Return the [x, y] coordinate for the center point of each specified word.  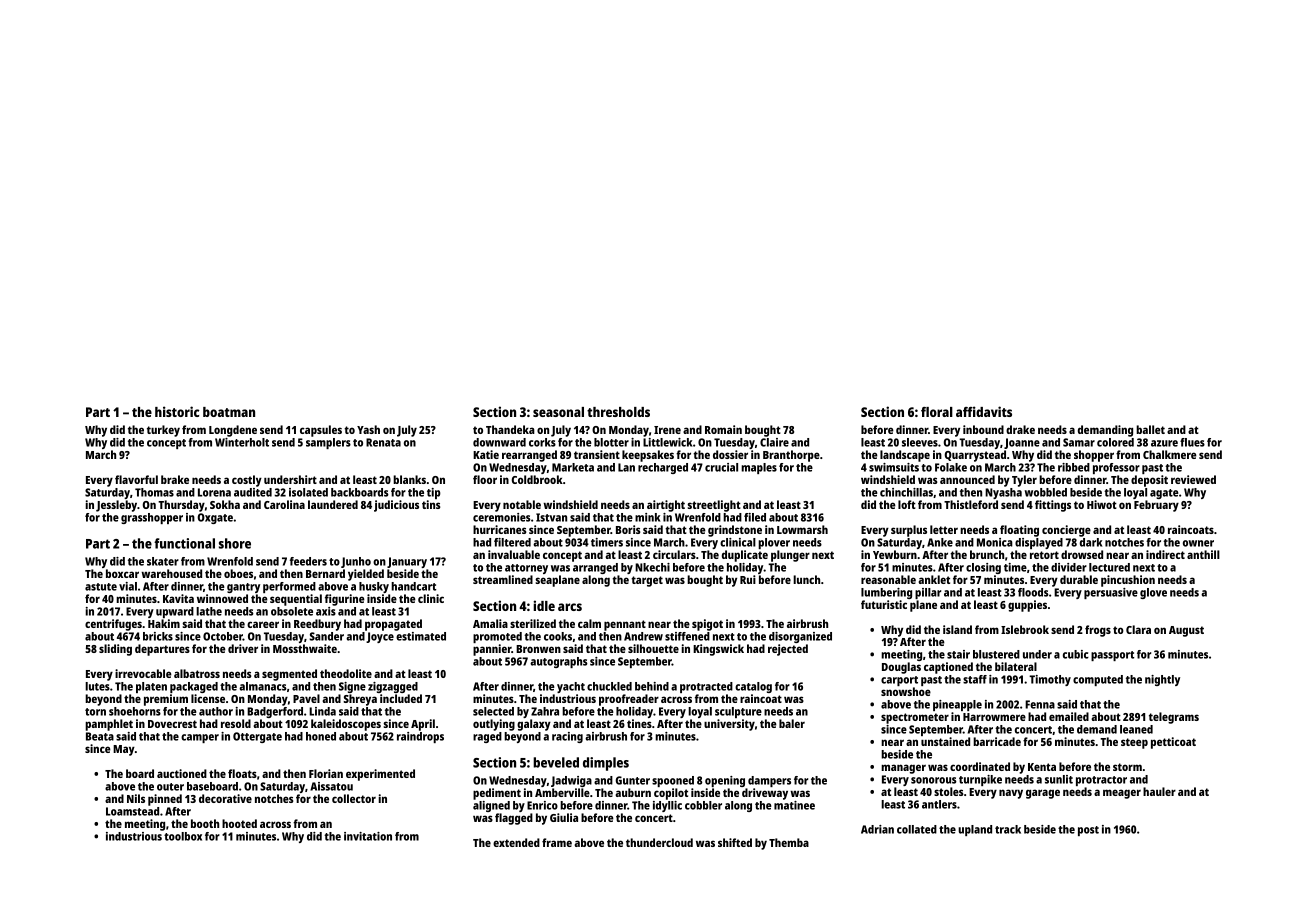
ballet [1150, 429]
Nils [136, 798]
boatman [229, 412]
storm [1127, 767]
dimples [606, 764]
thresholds [618, 412]
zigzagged [393, 687]
